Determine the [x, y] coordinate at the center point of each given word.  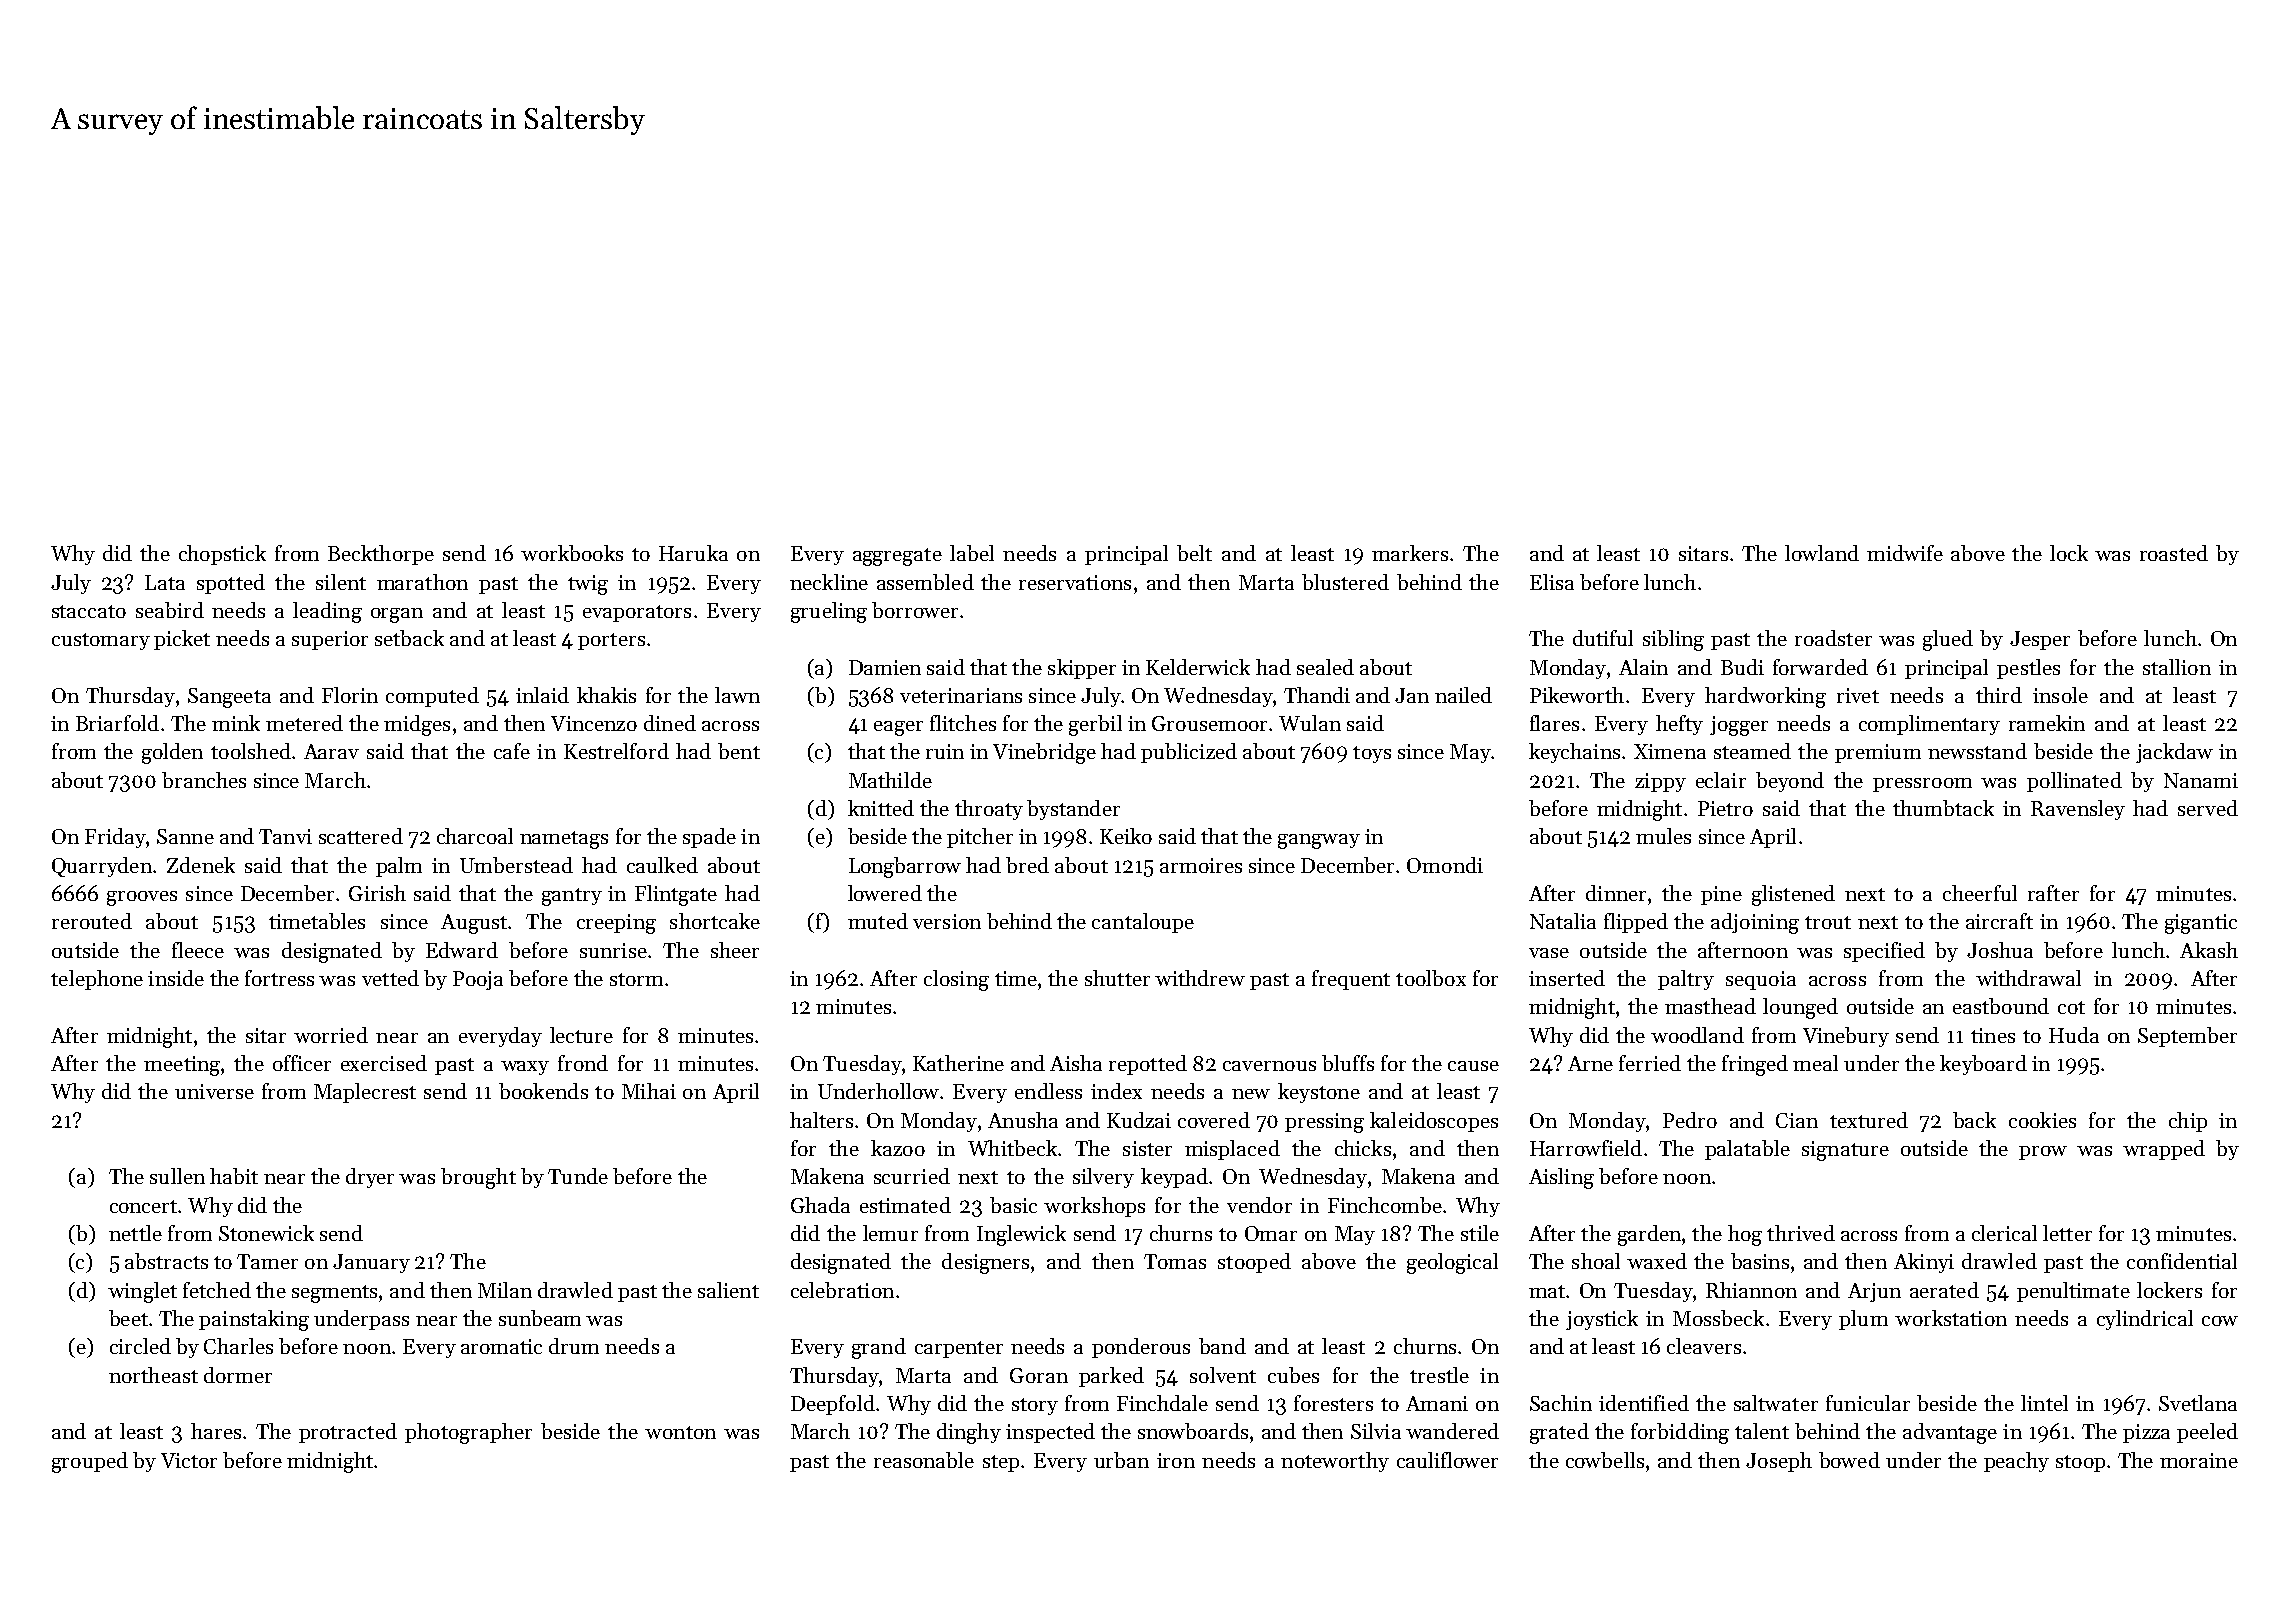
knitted [881, 808]
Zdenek [201, 865]
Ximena [1670, 751]
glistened [1793, 895]
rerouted [92, 921]
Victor [189, 1460]
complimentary [1929, 725]
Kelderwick [1198, 667]
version [947, 921]
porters [611, 641]
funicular [1868, 1403]
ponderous [1141, 1348]
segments [334, 1294]
